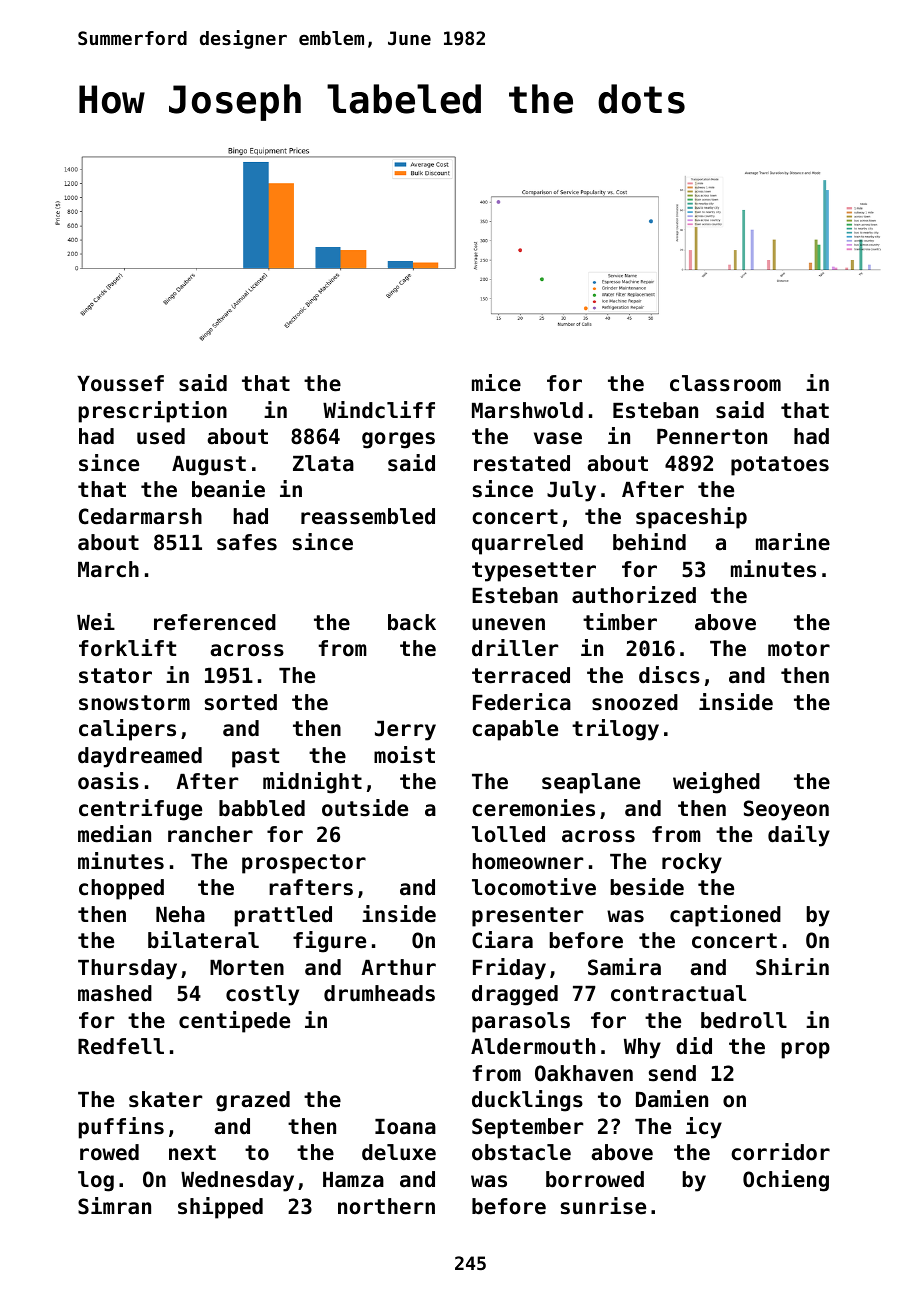  Describe the element at coordinates (515, 730) in the image. I see `capable` at that location.
